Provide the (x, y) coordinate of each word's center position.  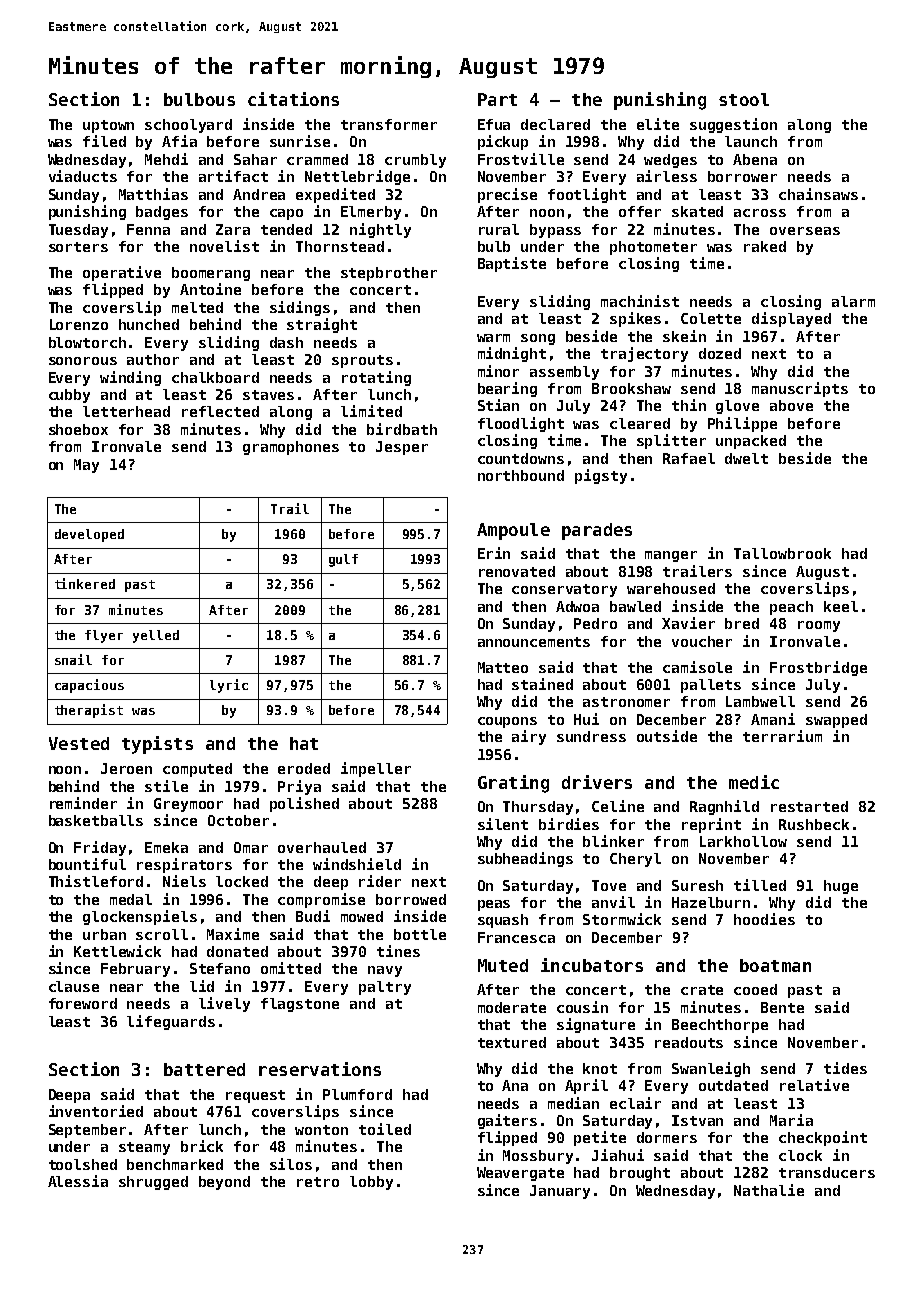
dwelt (746, 458)
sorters (78, 247)
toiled (385, 1129)
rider (380, 881)
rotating (376, 378)
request (255, 1096)
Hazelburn (711, 902)
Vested (79, 743)
